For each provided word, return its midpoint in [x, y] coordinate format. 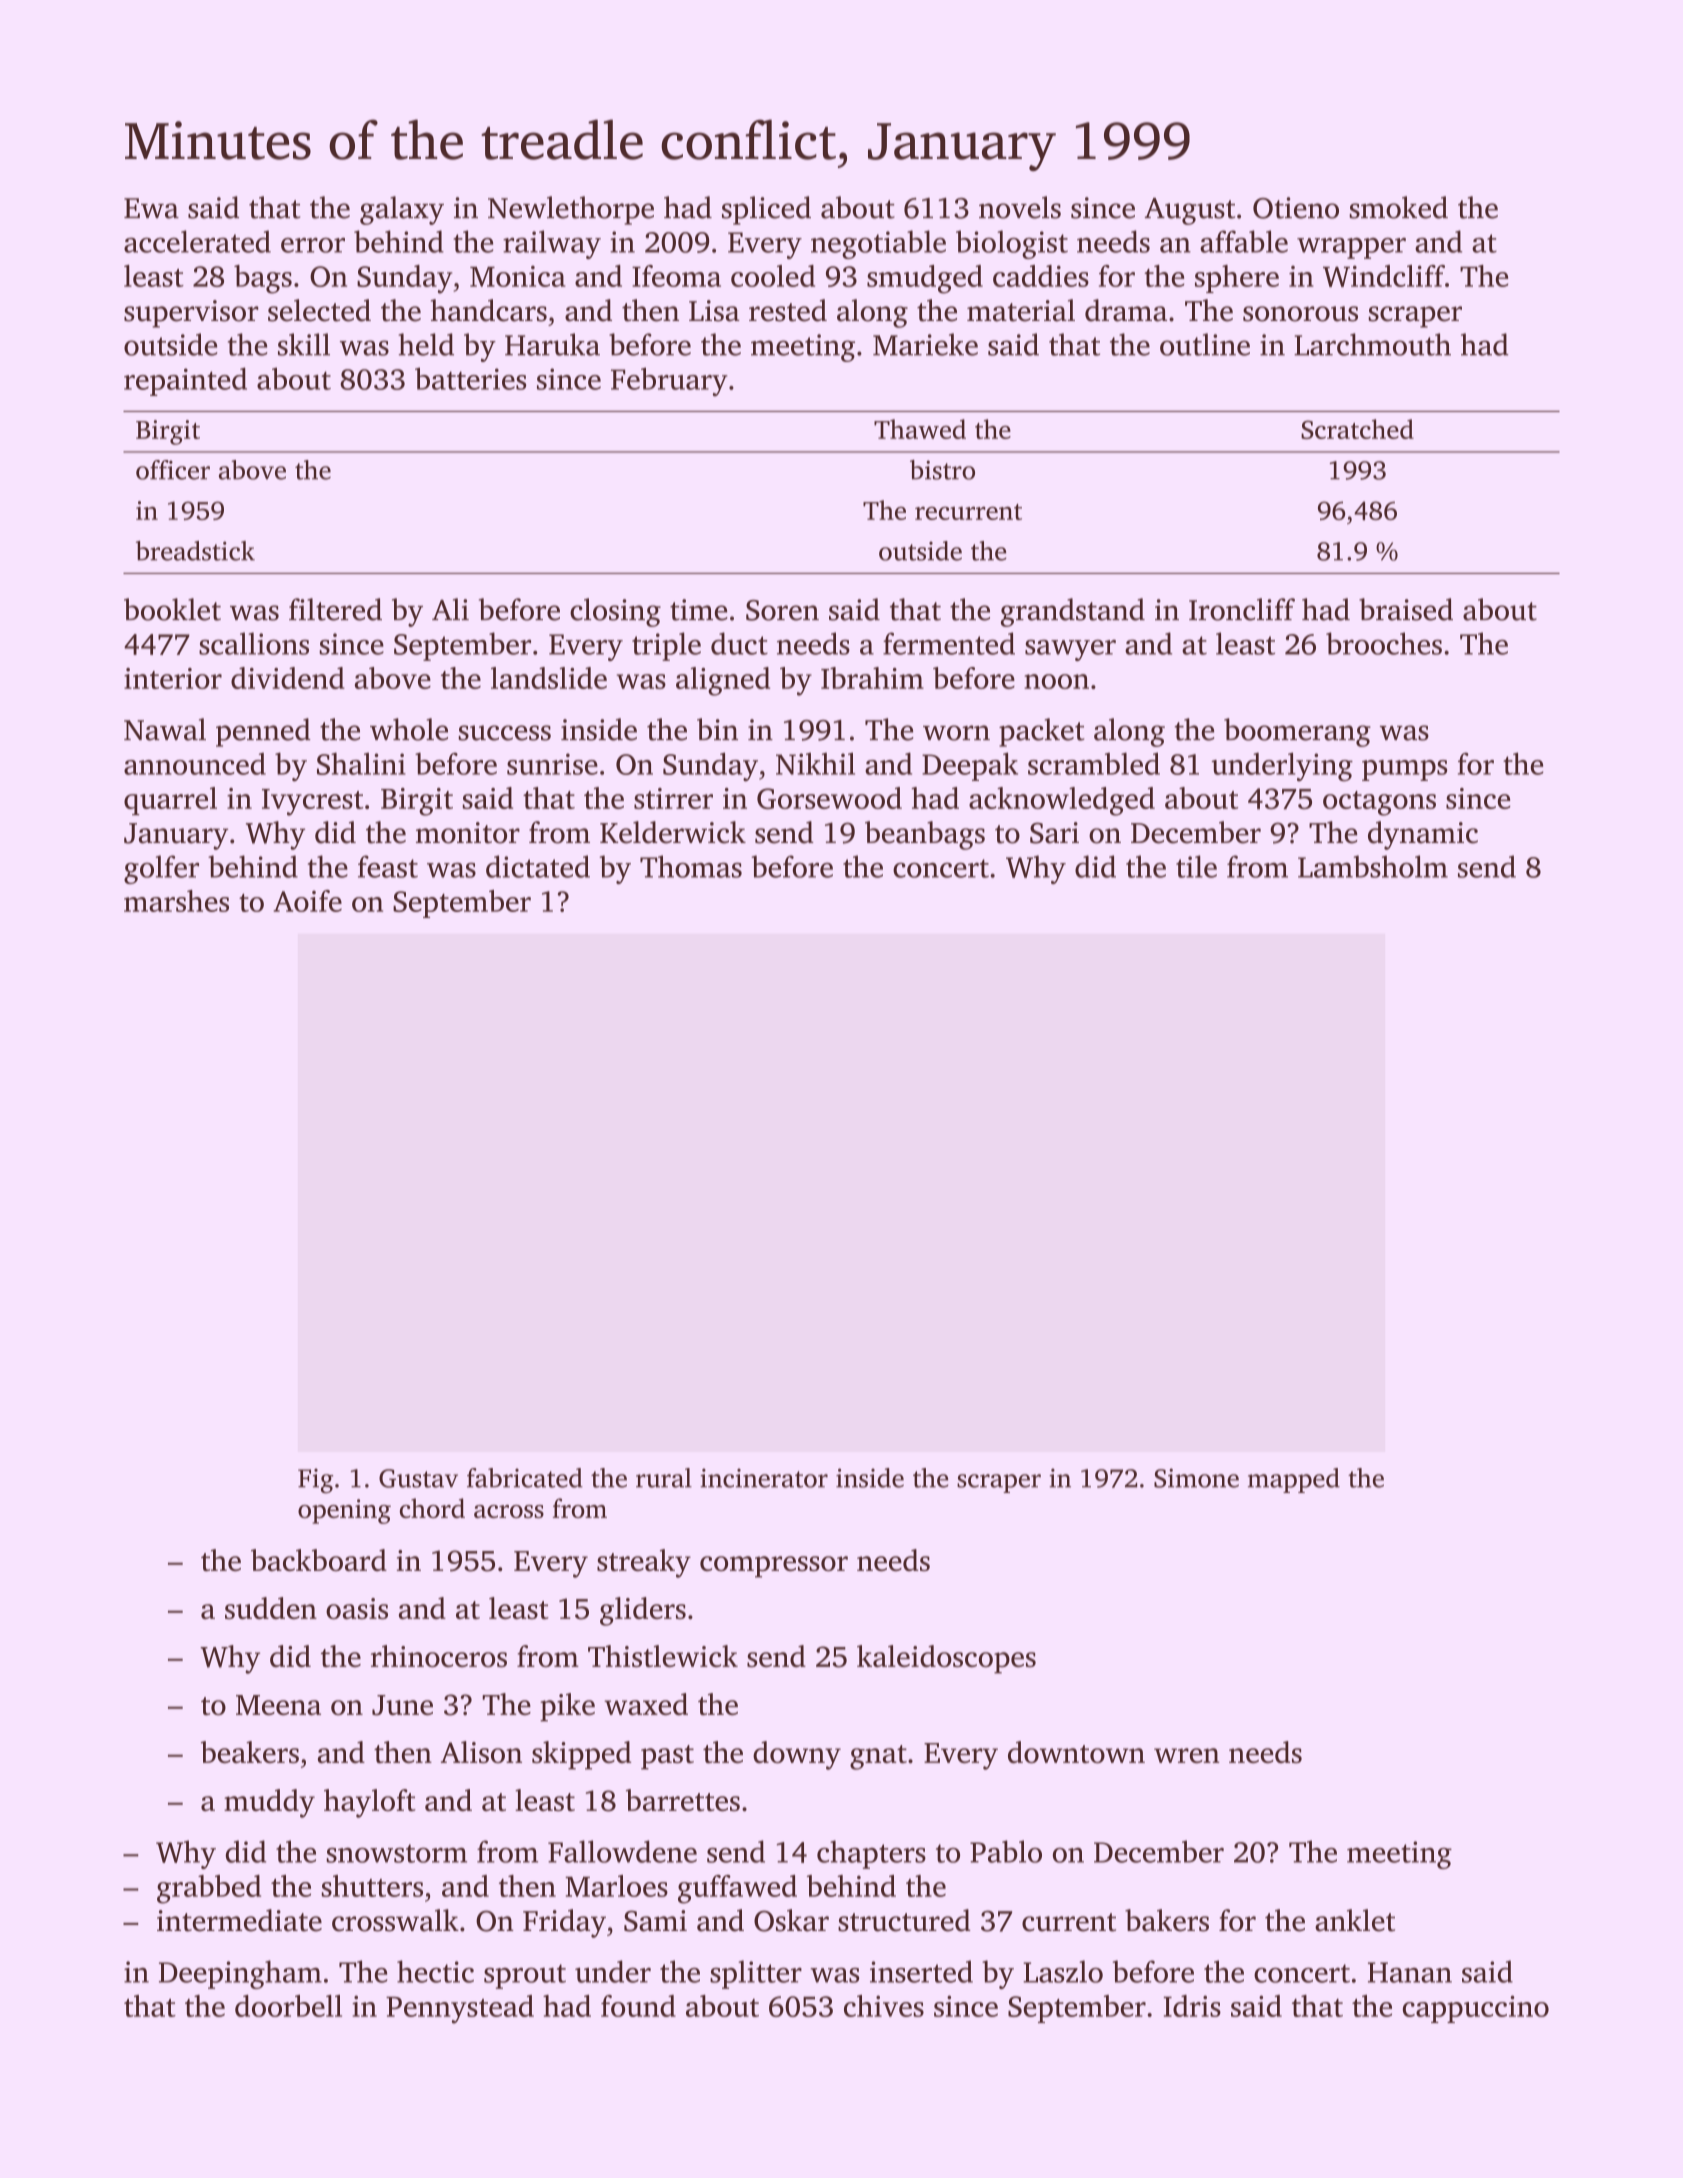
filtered [335, 609]
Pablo [1006, 1851]
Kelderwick [673, 832]
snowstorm [397, 1853]
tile [1196, 866]
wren [1187, 1755]
